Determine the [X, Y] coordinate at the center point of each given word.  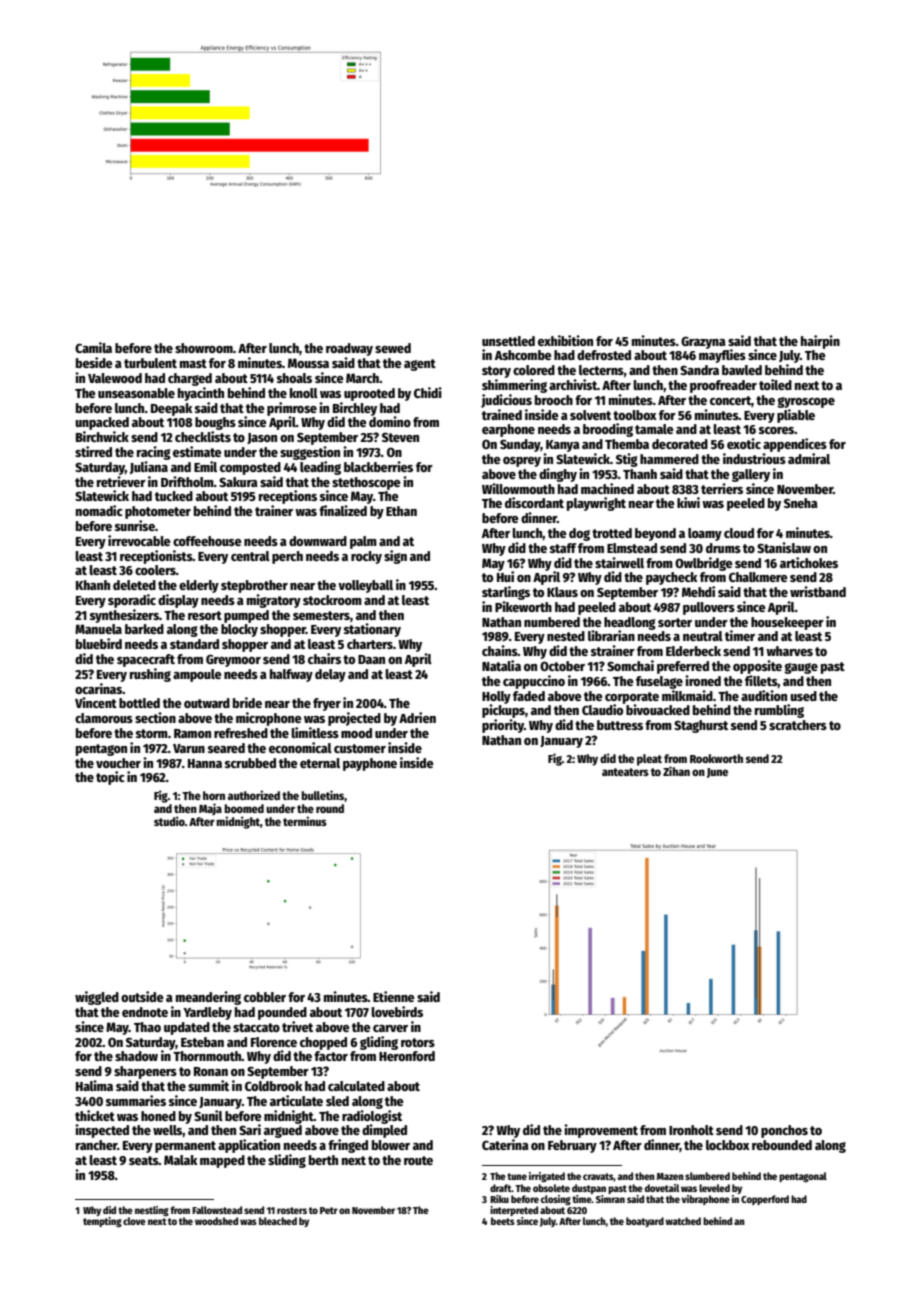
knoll [304, 393]
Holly [496, 697]
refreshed [241, 733]
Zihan [676, 771]
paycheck [671, 578]
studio [169, 821]
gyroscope [806, 402]
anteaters [625, 772]
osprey [522, 462]
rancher [96, 1145]
